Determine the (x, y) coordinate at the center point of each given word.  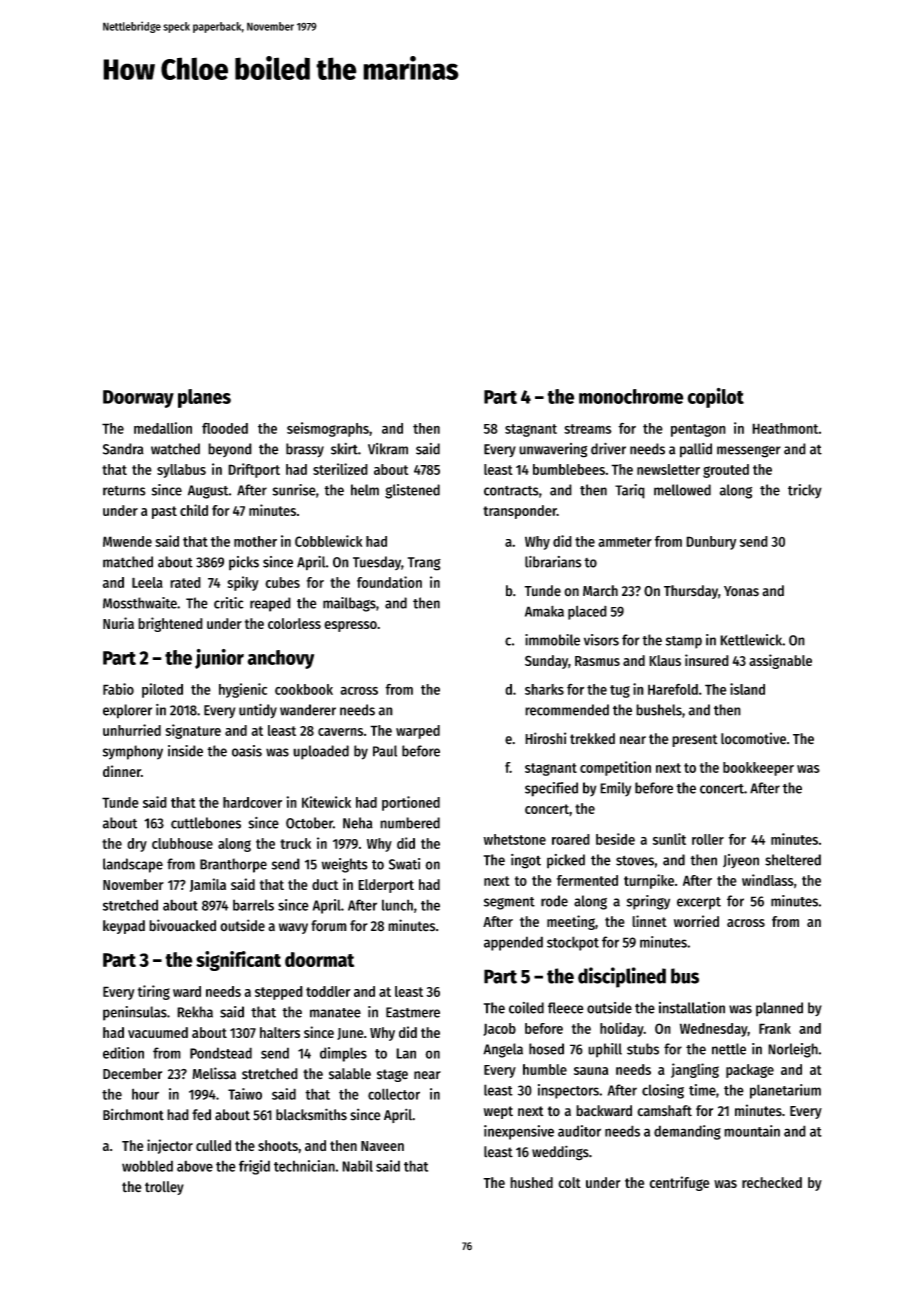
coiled (526, 1008)
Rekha (195, 1012)
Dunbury (711, 543)
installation (692, 1008)
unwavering (553, 450)
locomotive (753, 738)
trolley (164, 1188)
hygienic (243, 690)
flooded (225, 428)
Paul (385, 751)
